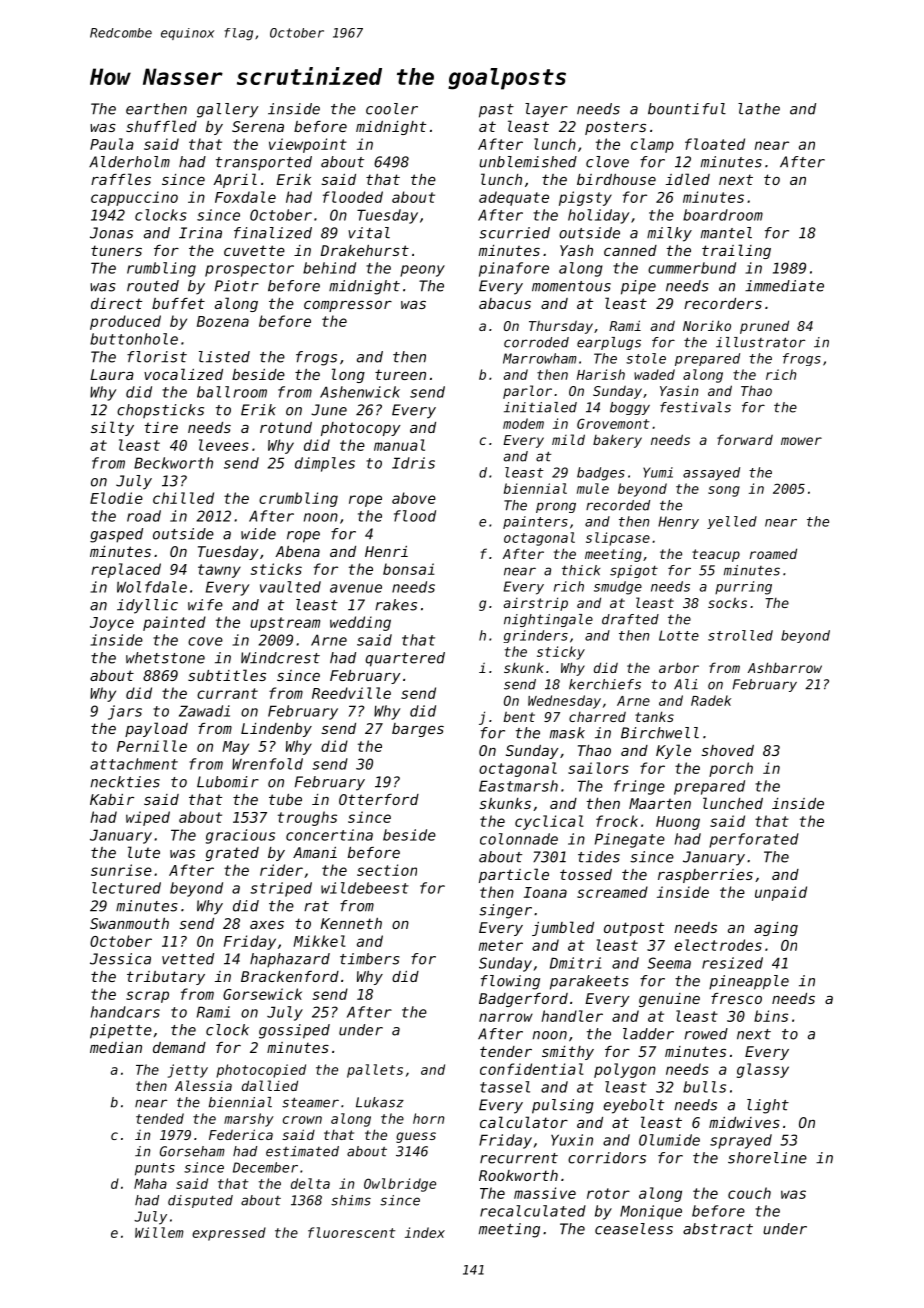  Describe the element at coordinates (360, 623) in the document. I see `wedding` at that location.
